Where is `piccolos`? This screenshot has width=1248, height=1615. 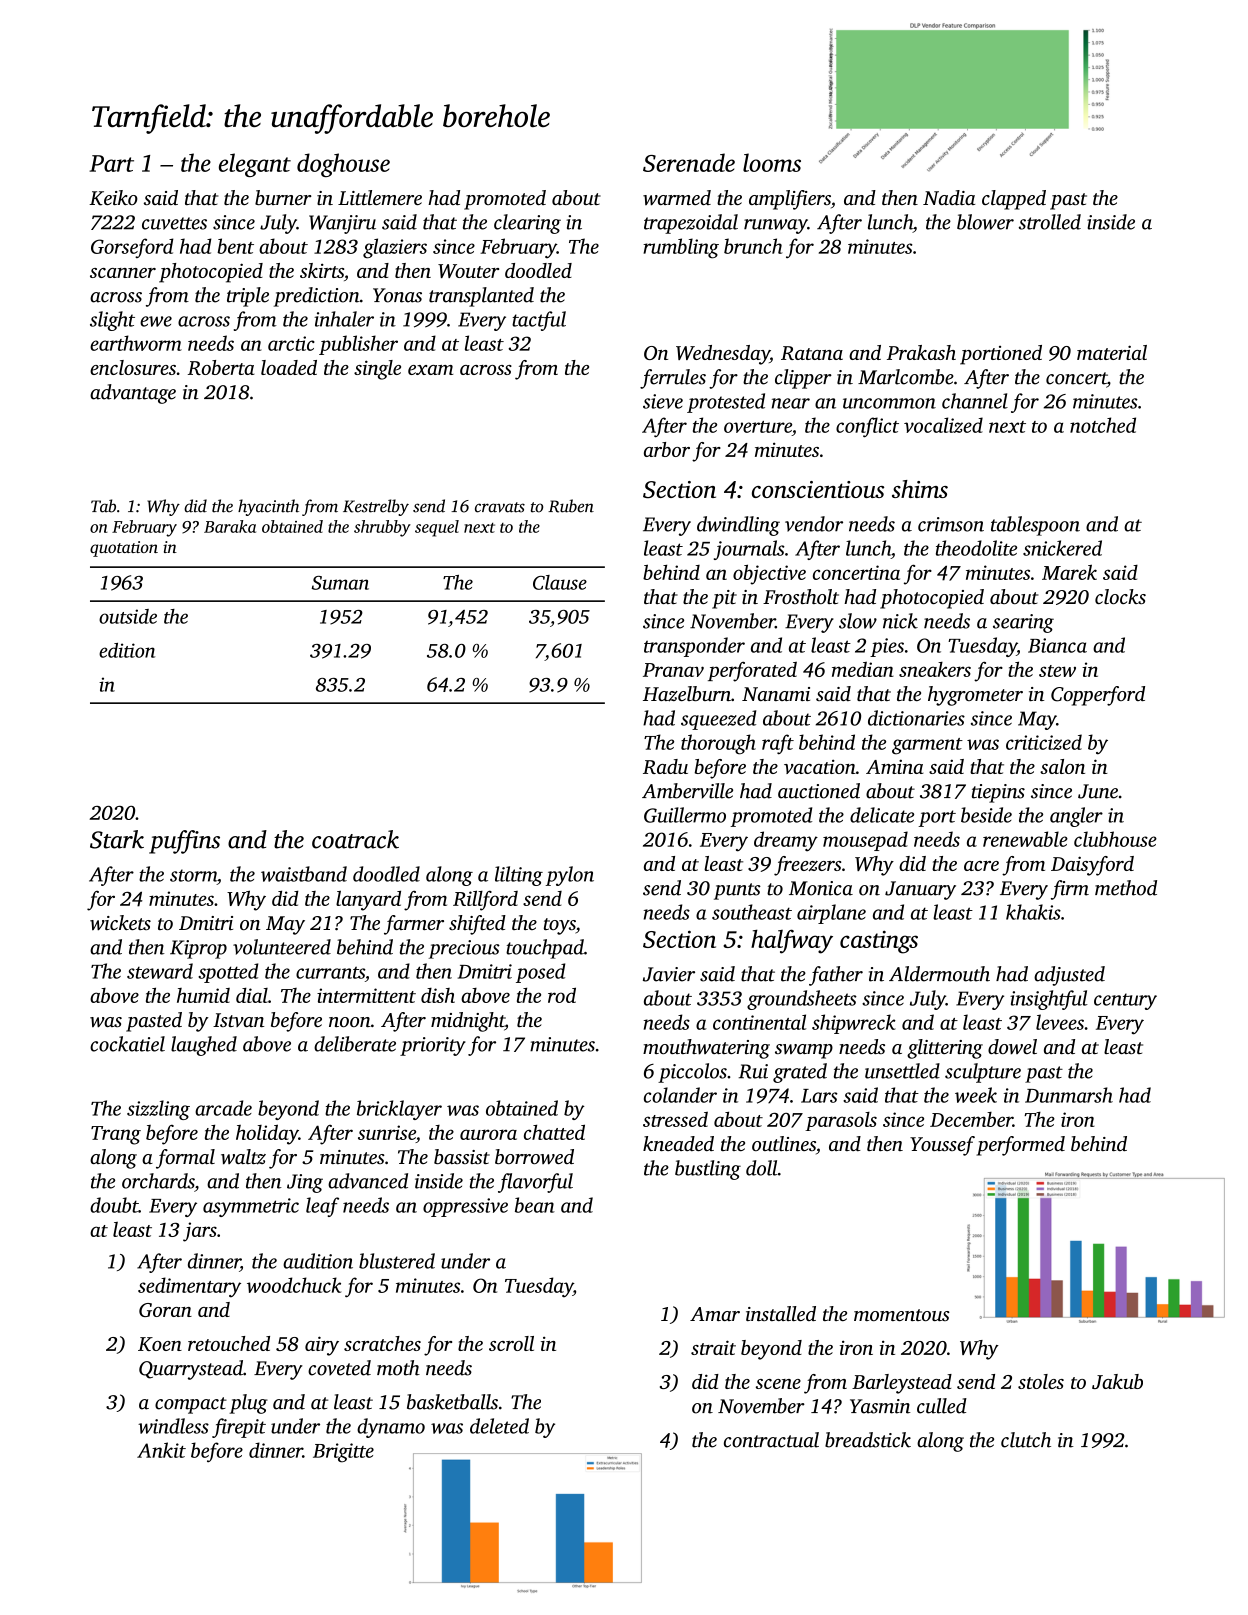 piccolos is located at coordinates (692, 1073).
